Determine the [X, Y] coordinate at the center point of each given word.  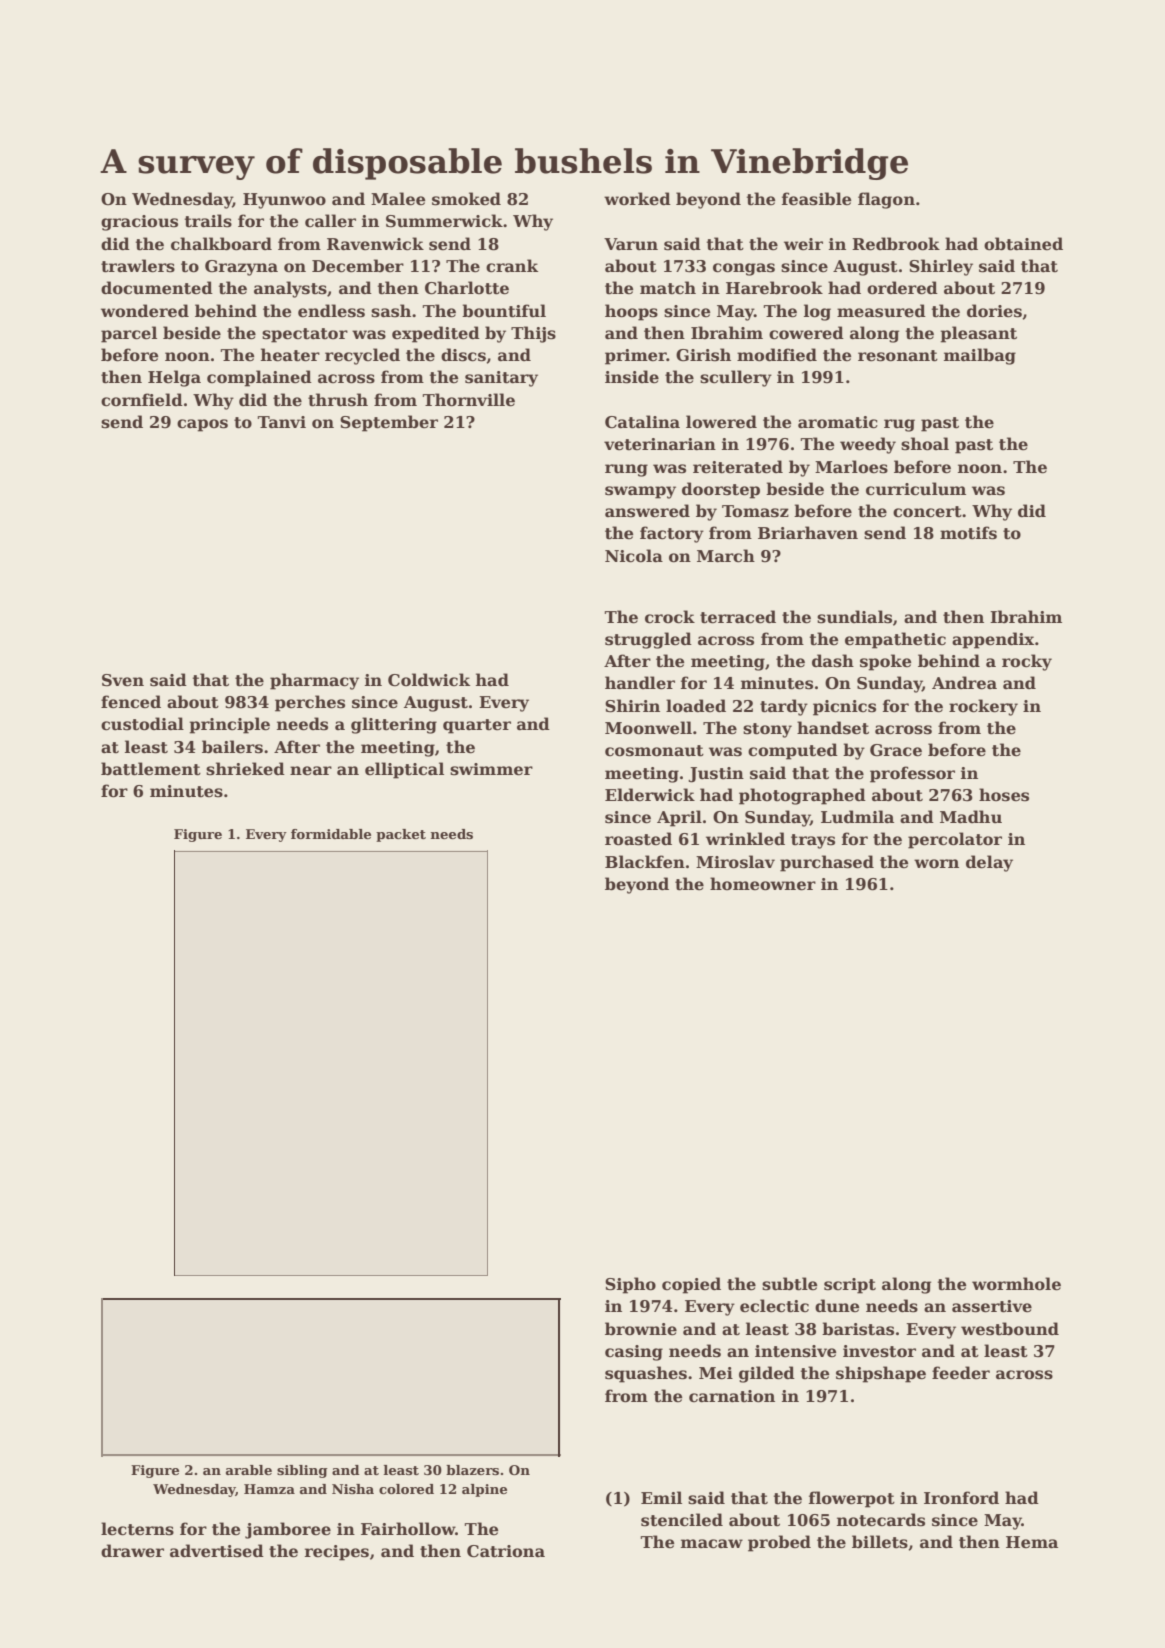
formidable [331, 834]
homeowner [763, 884]
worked [637, 199]
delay [989, 863]
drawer [132, 1551]
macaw [712, 1544]
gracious [139, 223]
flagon [886, 200]
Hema [1032, 1542]
